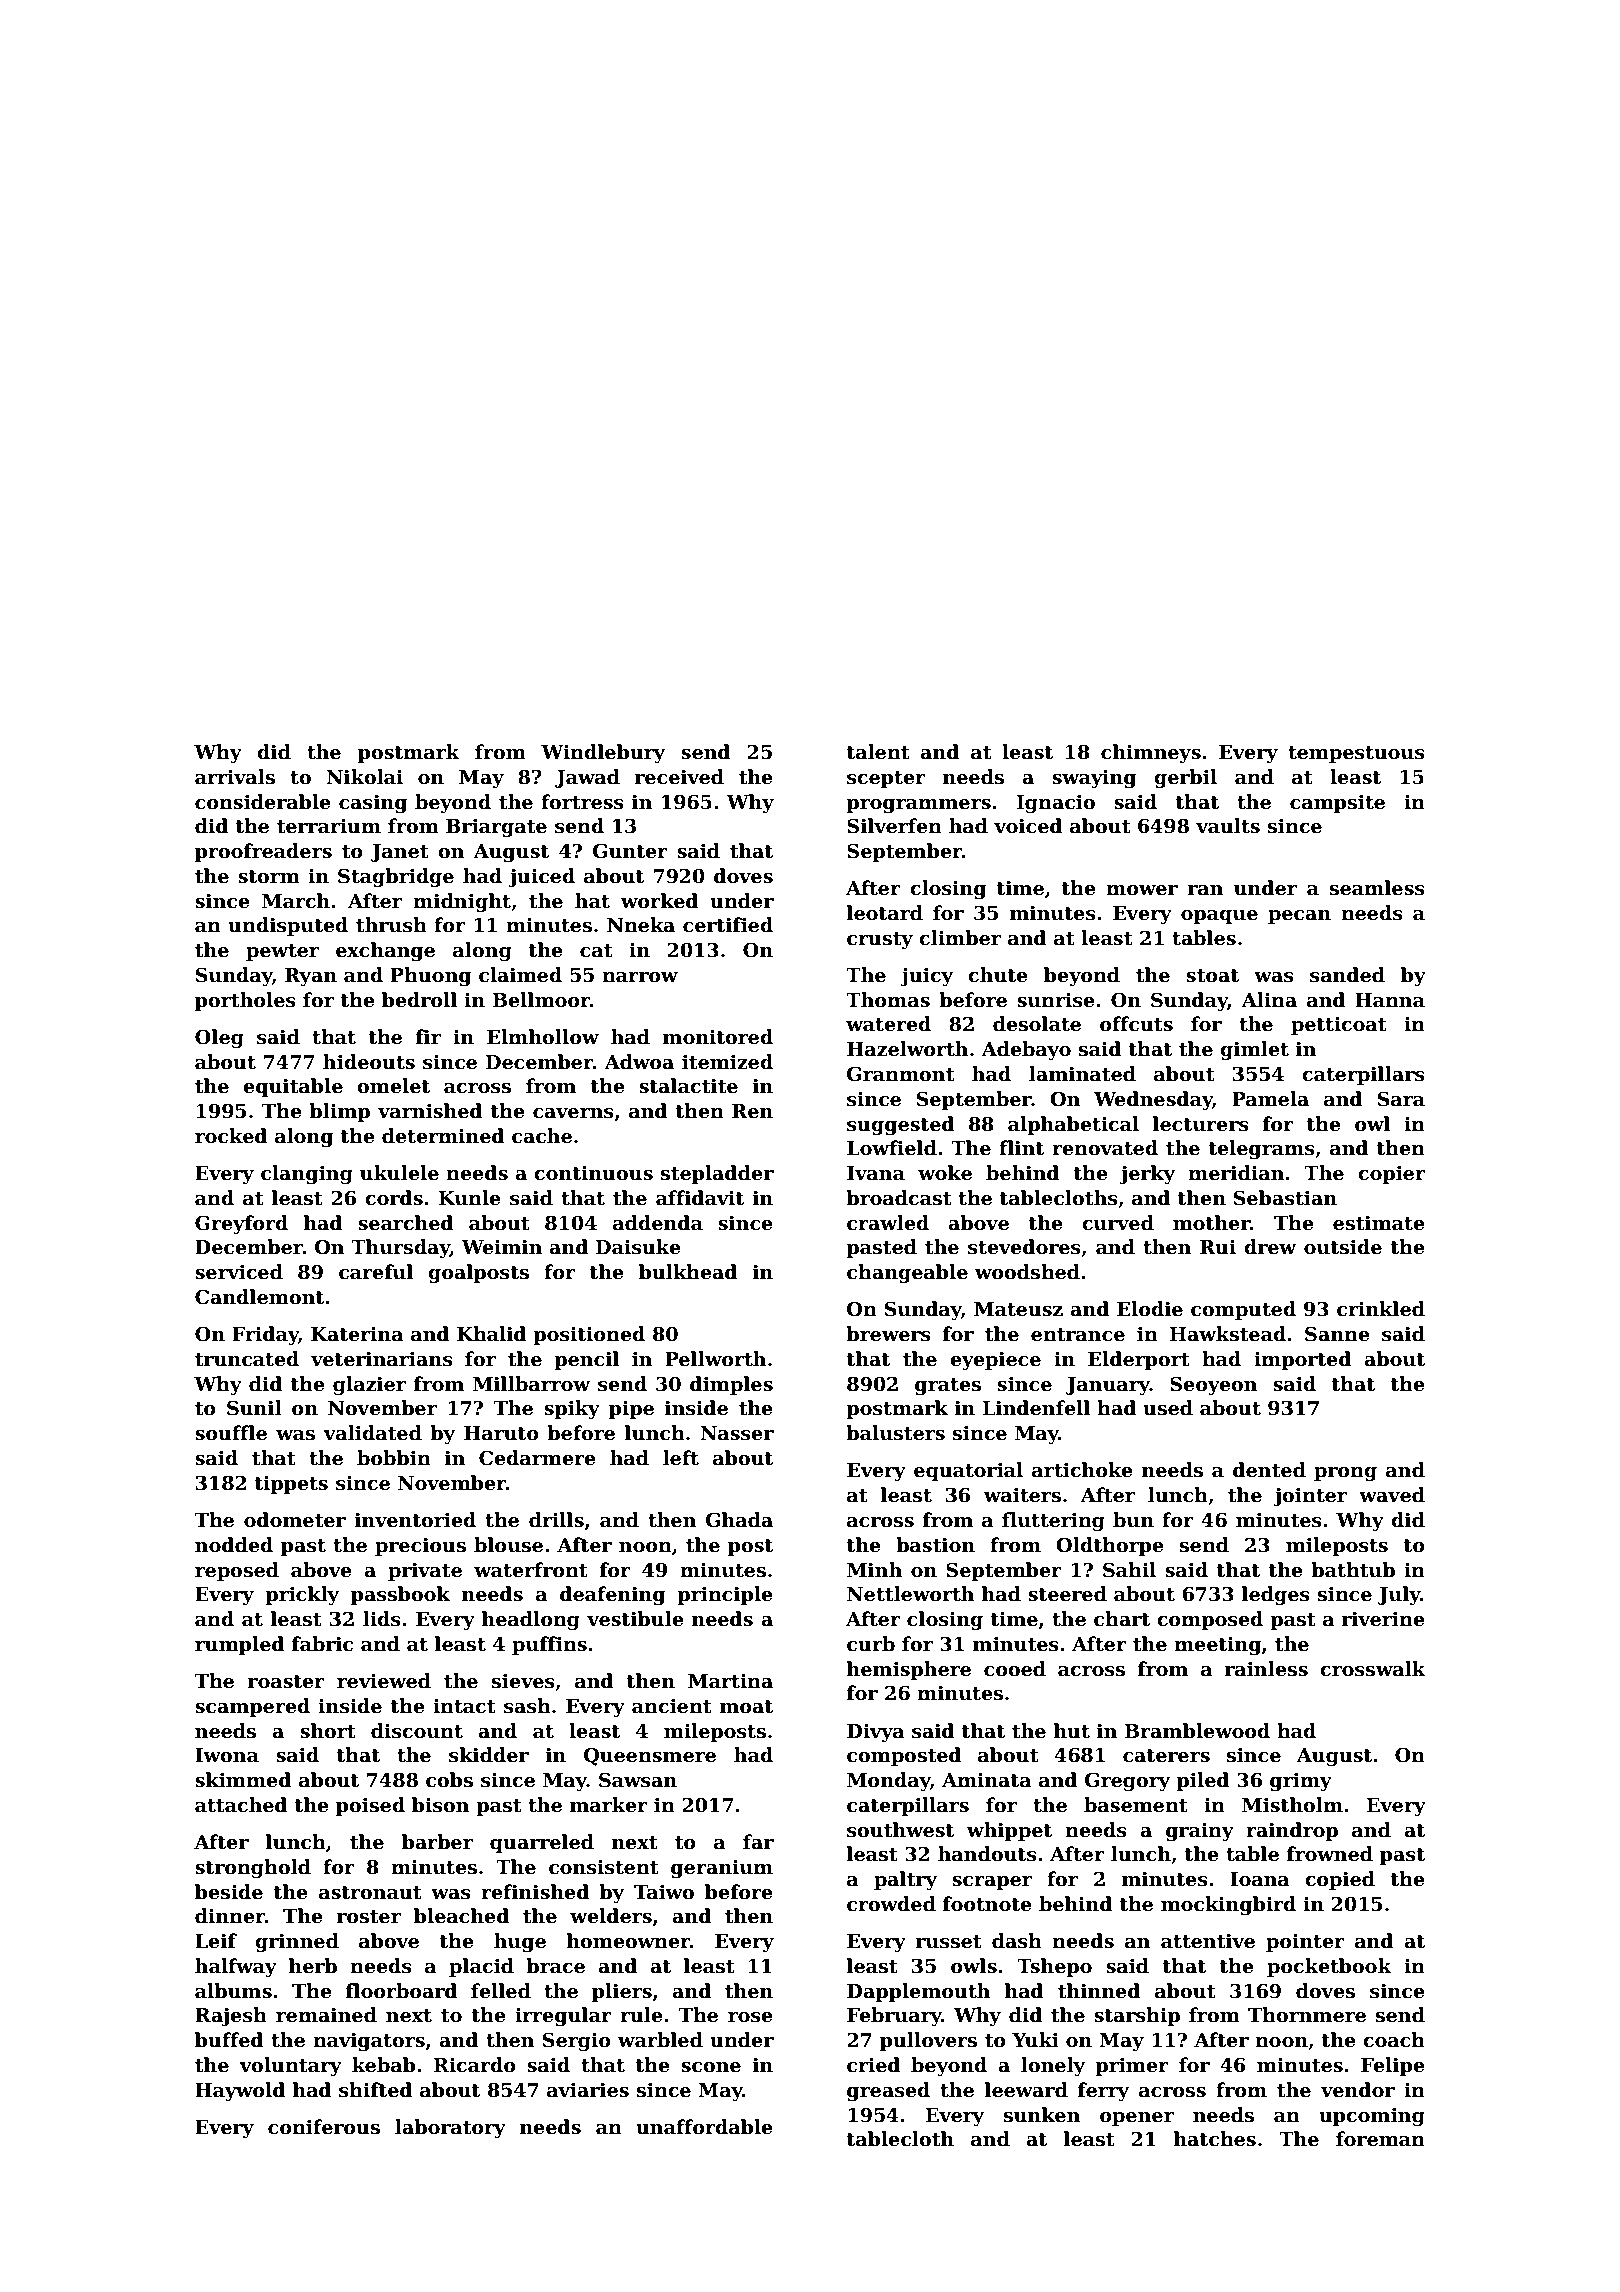 The image size is (1620, 2292). Describe the element at coordinates (1377, 888) in the image. I see `seamless` at that location.
